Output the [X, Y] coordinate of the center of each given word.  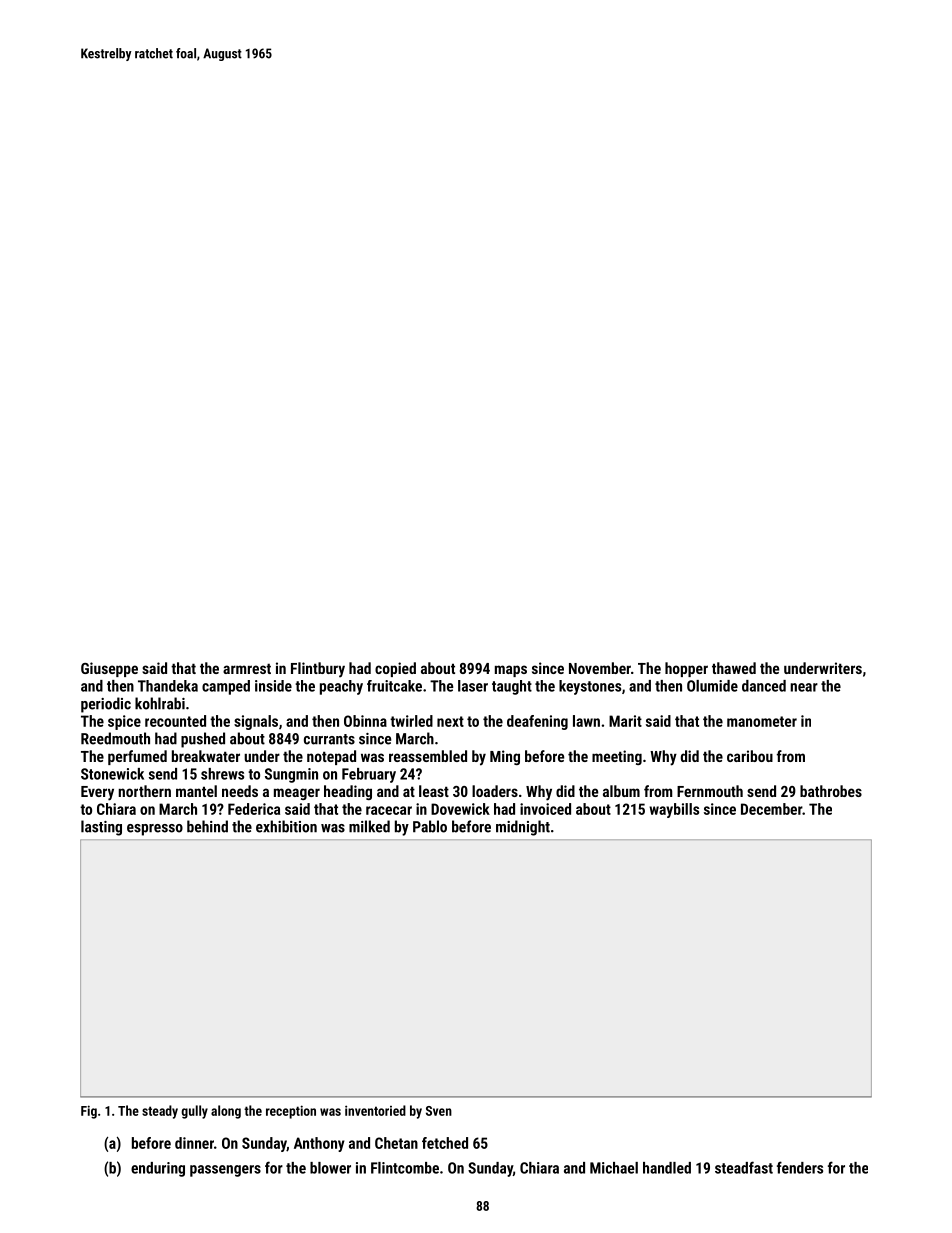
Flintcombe [405, 1168]
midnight [523, 828]
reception [291, 1112]
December [771, 809]
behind [207, 826]
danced [764, 686]
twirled [411, 721]
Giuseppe [109, 669]
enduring [158, 1169]
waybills [674, 810]
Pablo [430, 826]
